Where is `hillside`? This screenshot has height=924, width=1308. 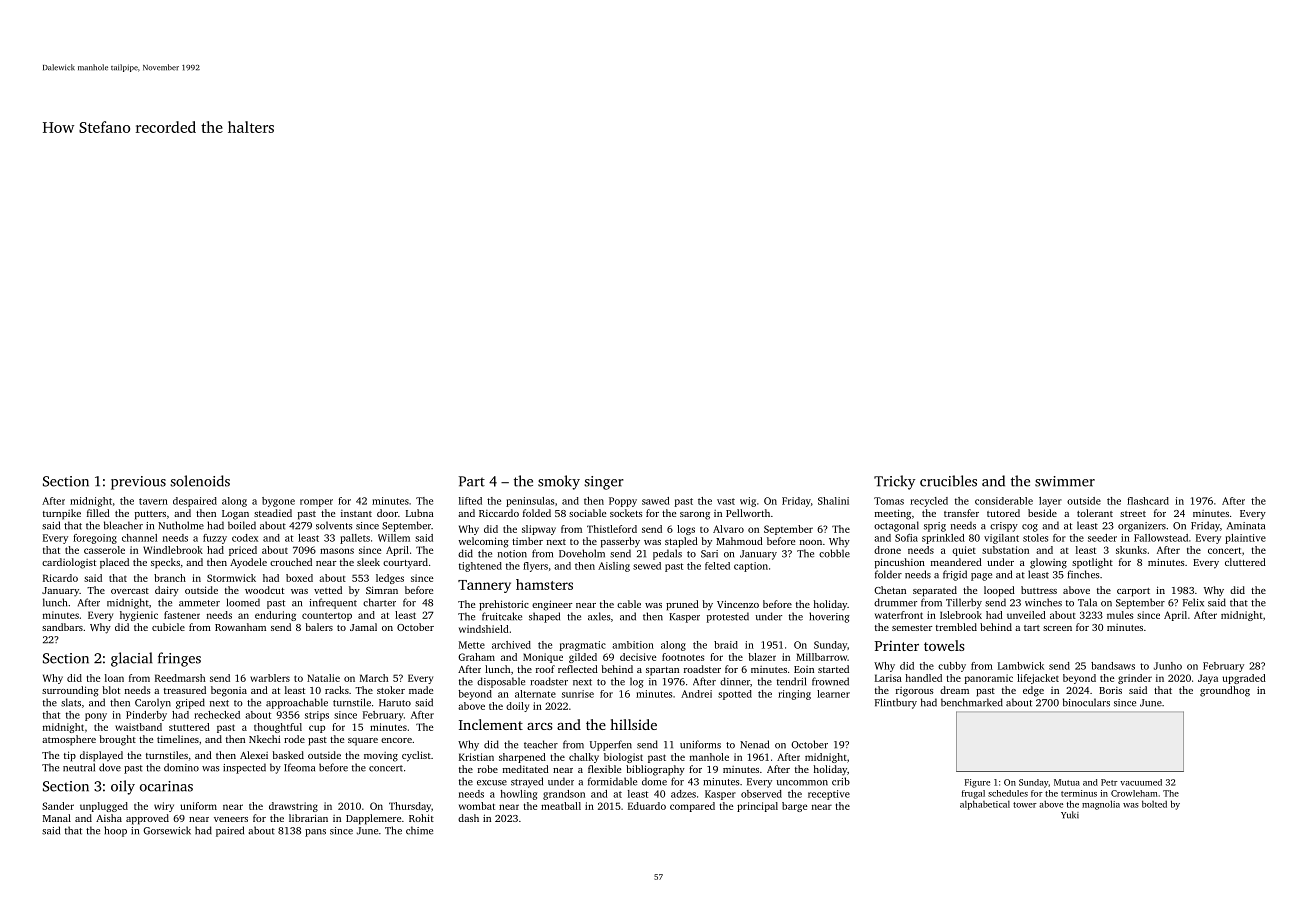 hillside is located at coordinates (633, 724).
